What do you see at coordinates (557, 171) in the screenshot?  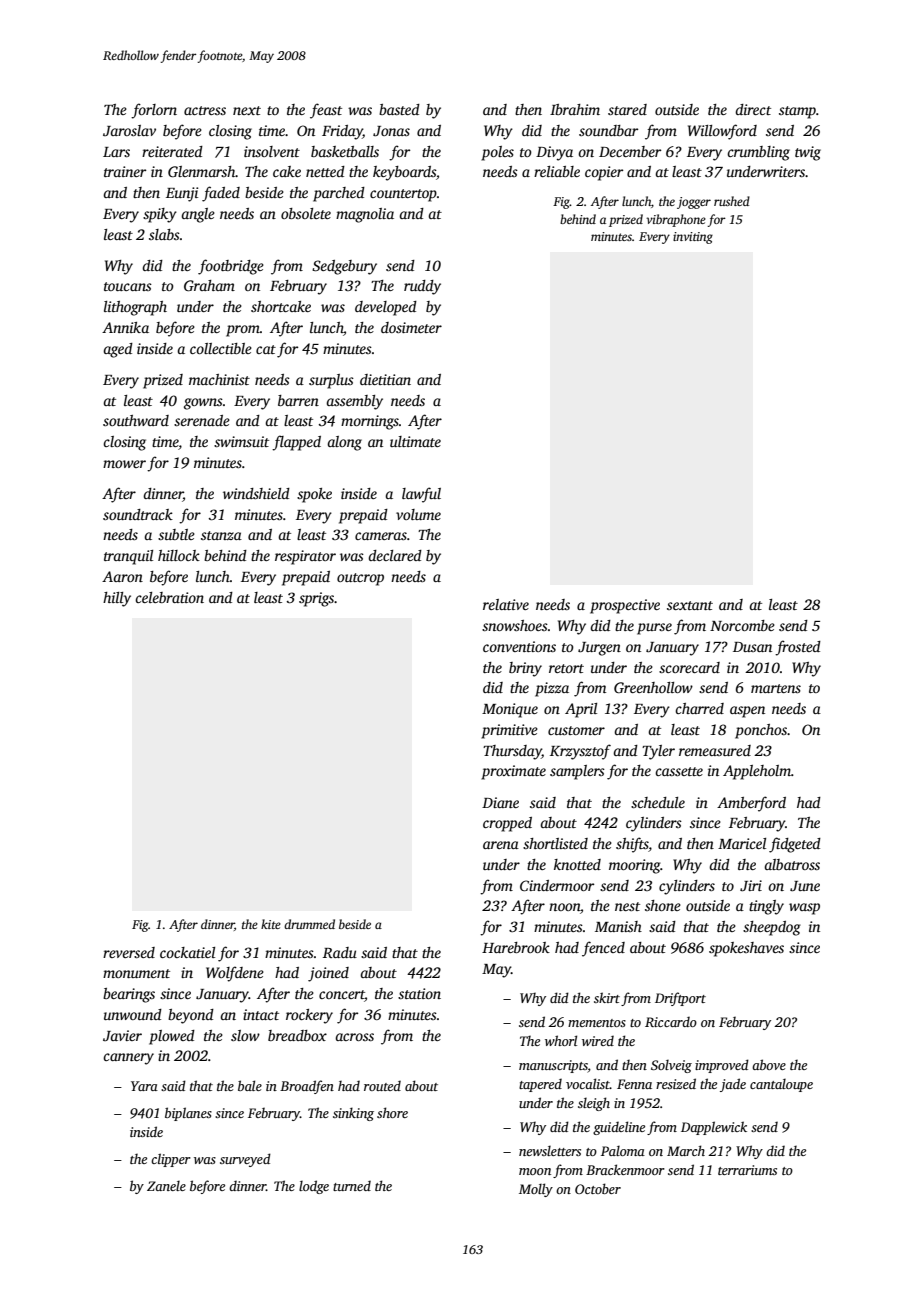 I see `reliable` at bounding box center [557, 171].
